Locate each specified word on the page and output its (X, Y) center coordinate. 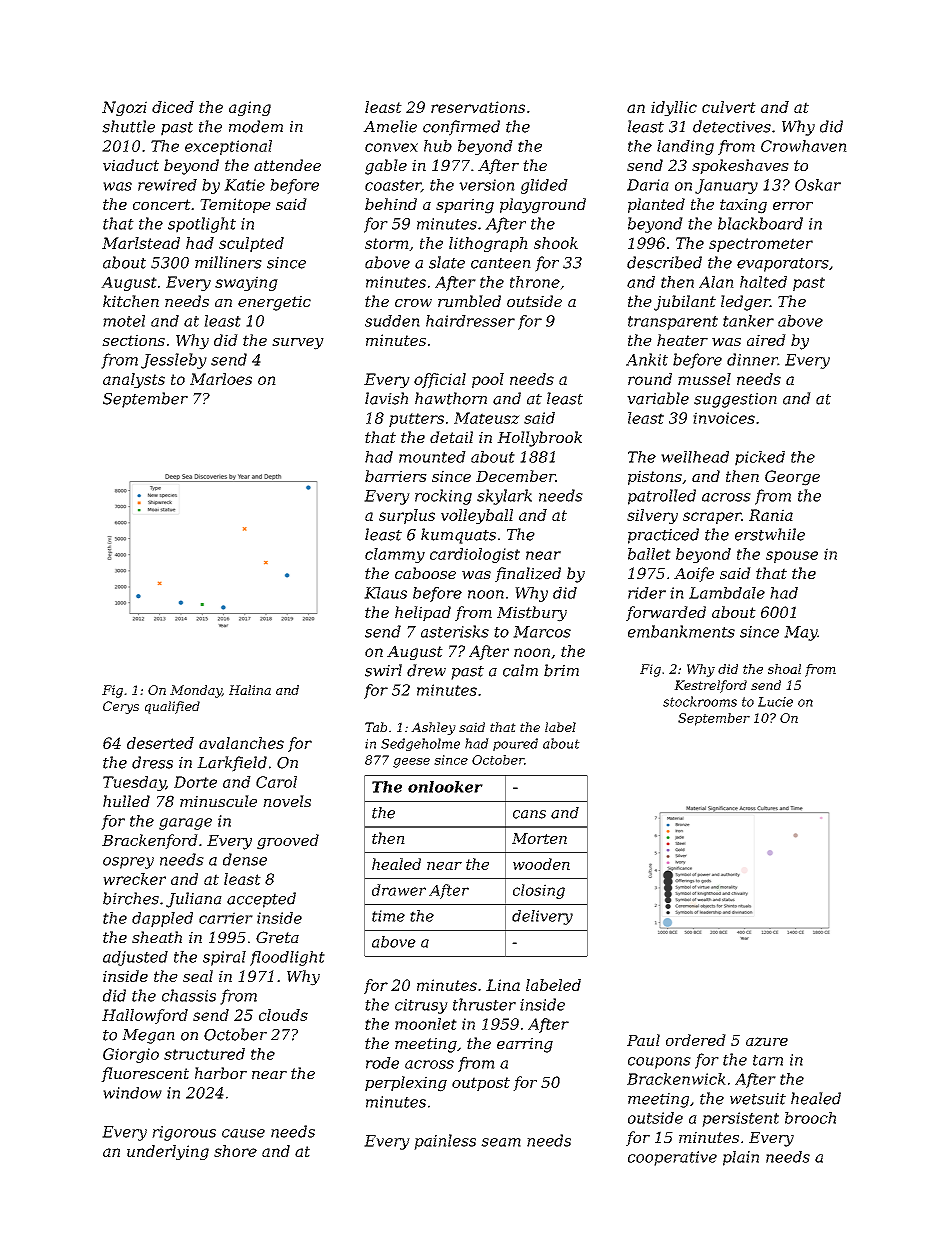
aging (250, 108)
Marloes (221, 379)
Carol (276, 782)
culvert (729, 107)
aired (766, 340)
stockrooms (700, 701)
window (132, 1093)
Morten (539, 838)
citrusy (421, 1006)
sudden (392, 321)
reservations (478, 107)
